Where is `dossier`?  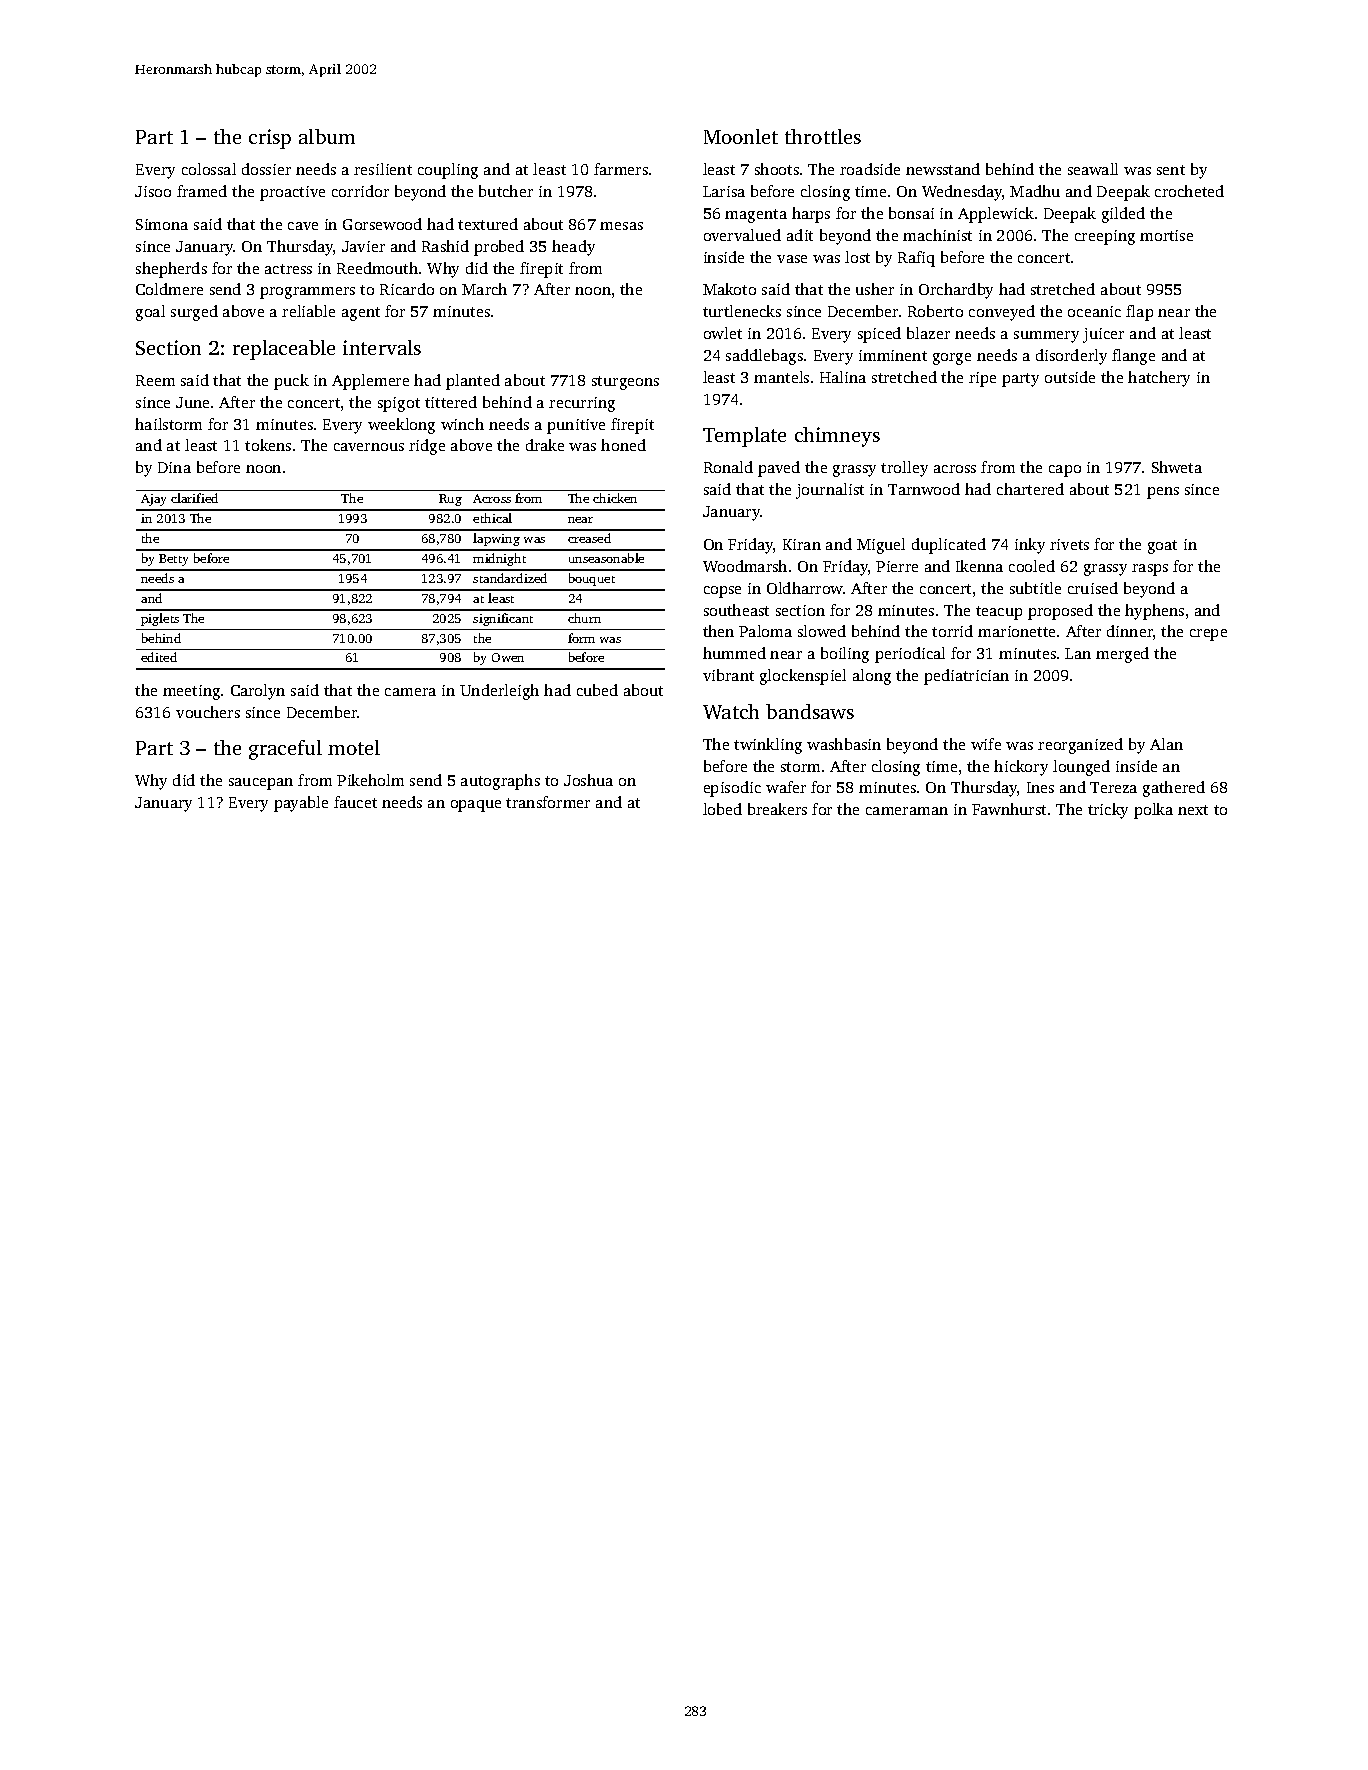 dossier is located at coordinates (266, 169).
